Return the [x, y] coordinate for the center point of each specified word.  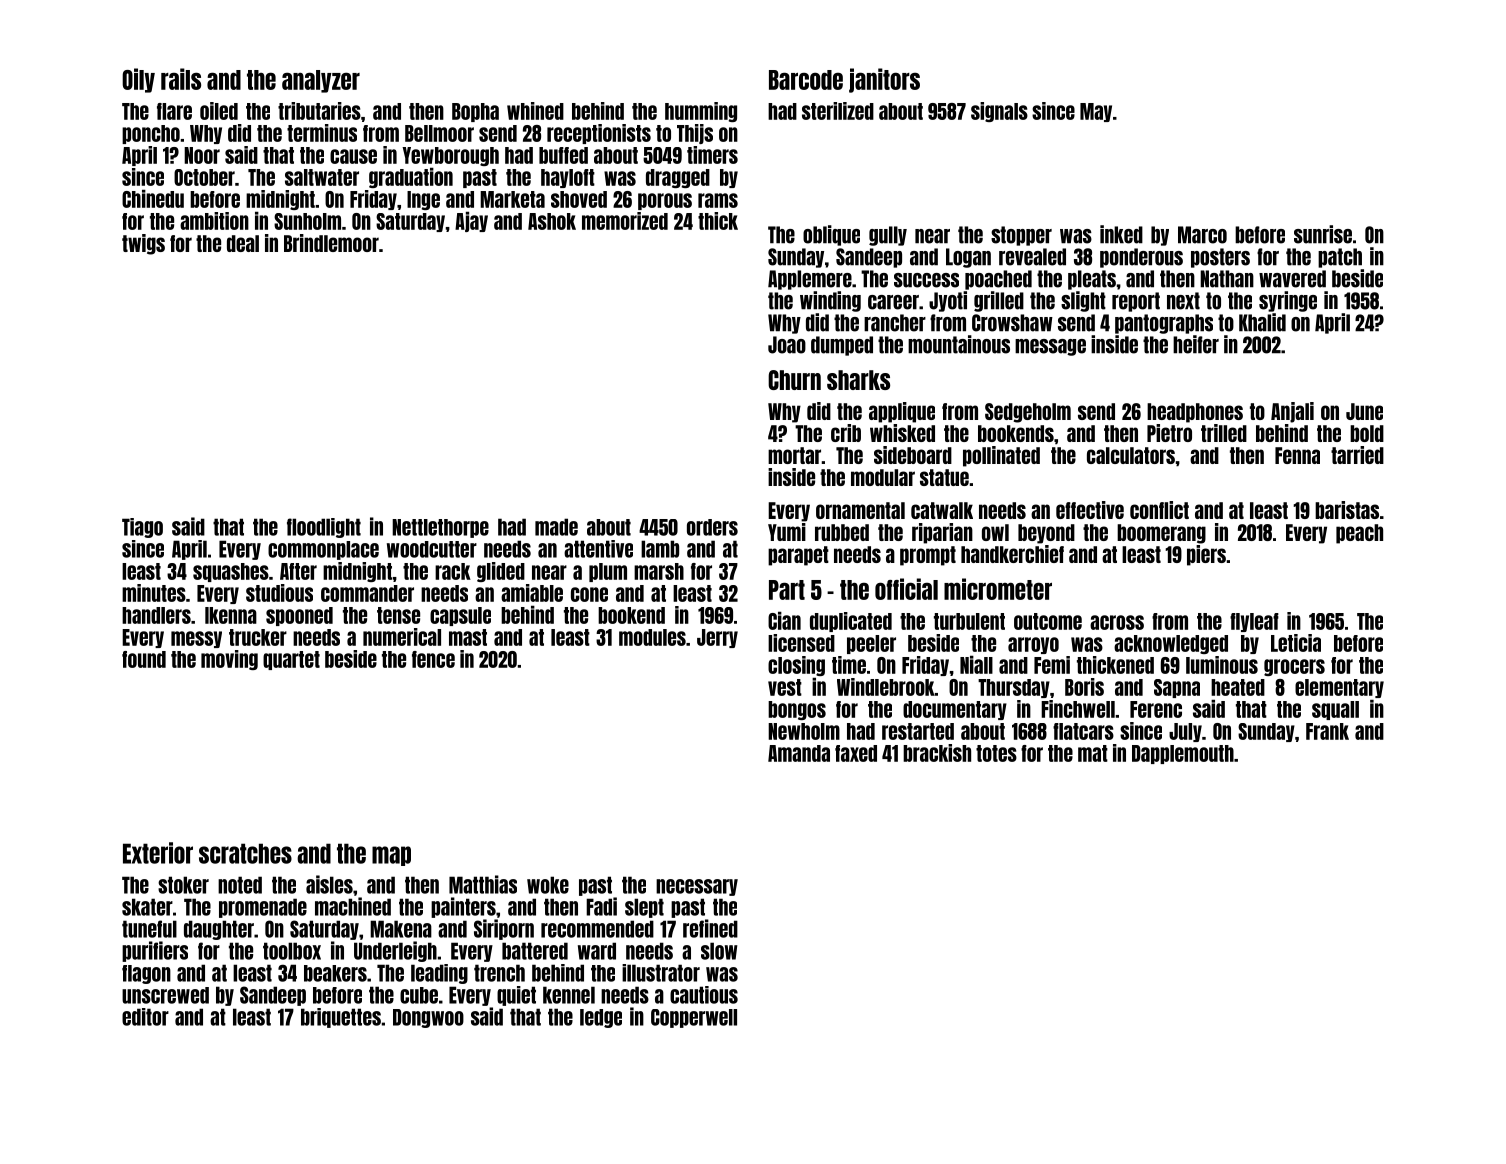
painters [463, 907]
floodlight [324, 528]
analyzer [321, 81]
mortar [794, 455]
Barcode [806, 80]
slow [719, 951]
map [391, 856]
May [1096, 112]
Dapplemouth [1183, 754]
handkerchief [1012, 554]
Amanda [799, 753]
